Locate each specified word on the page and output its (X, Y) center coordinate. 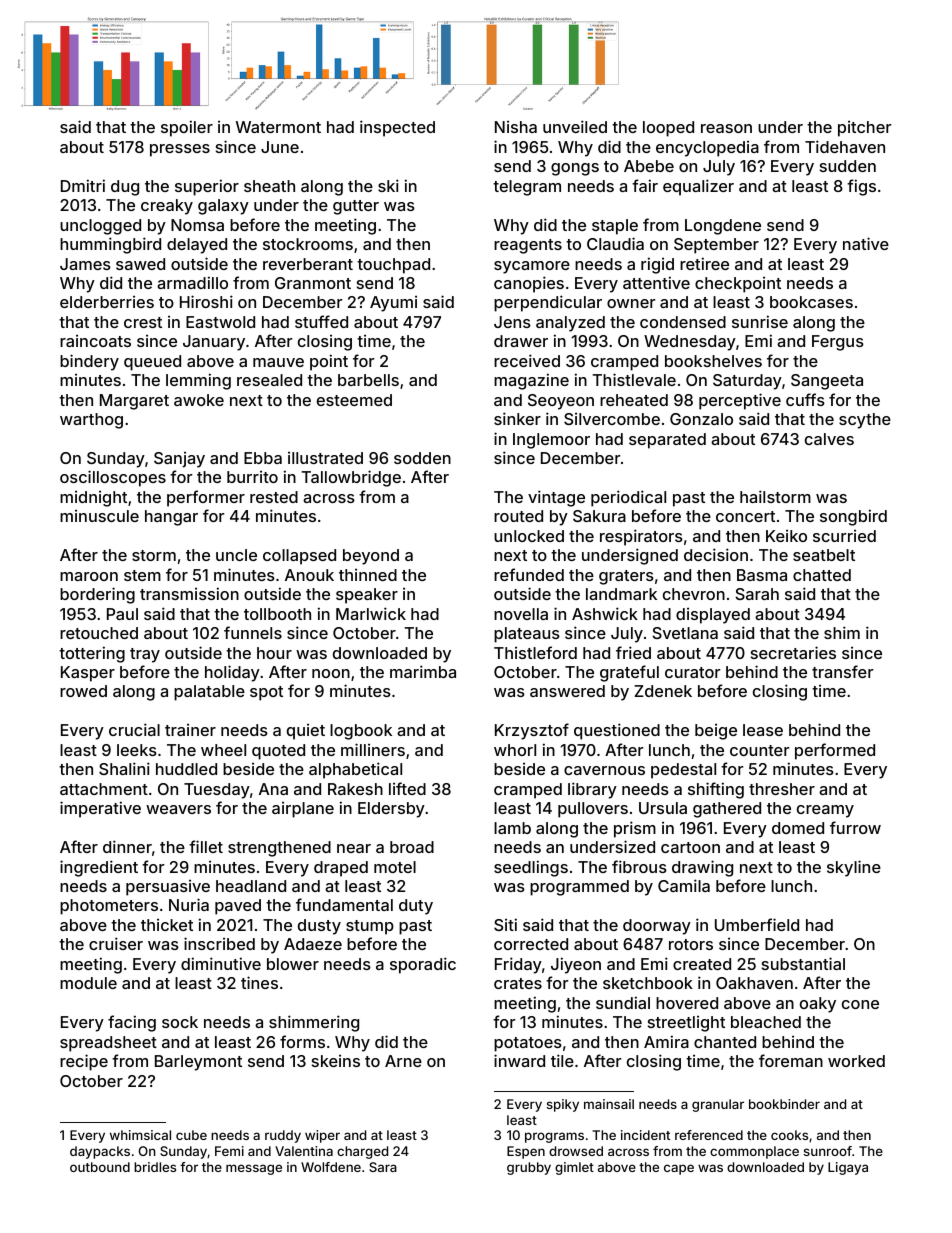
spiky (563, 1105)
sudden (848, 166)
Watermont (278, 127)
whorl (515, 750)
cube (191, 1135)
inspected (397, 128)
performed (835, 751)
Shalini (124, 768)
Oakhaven (754, 983)
